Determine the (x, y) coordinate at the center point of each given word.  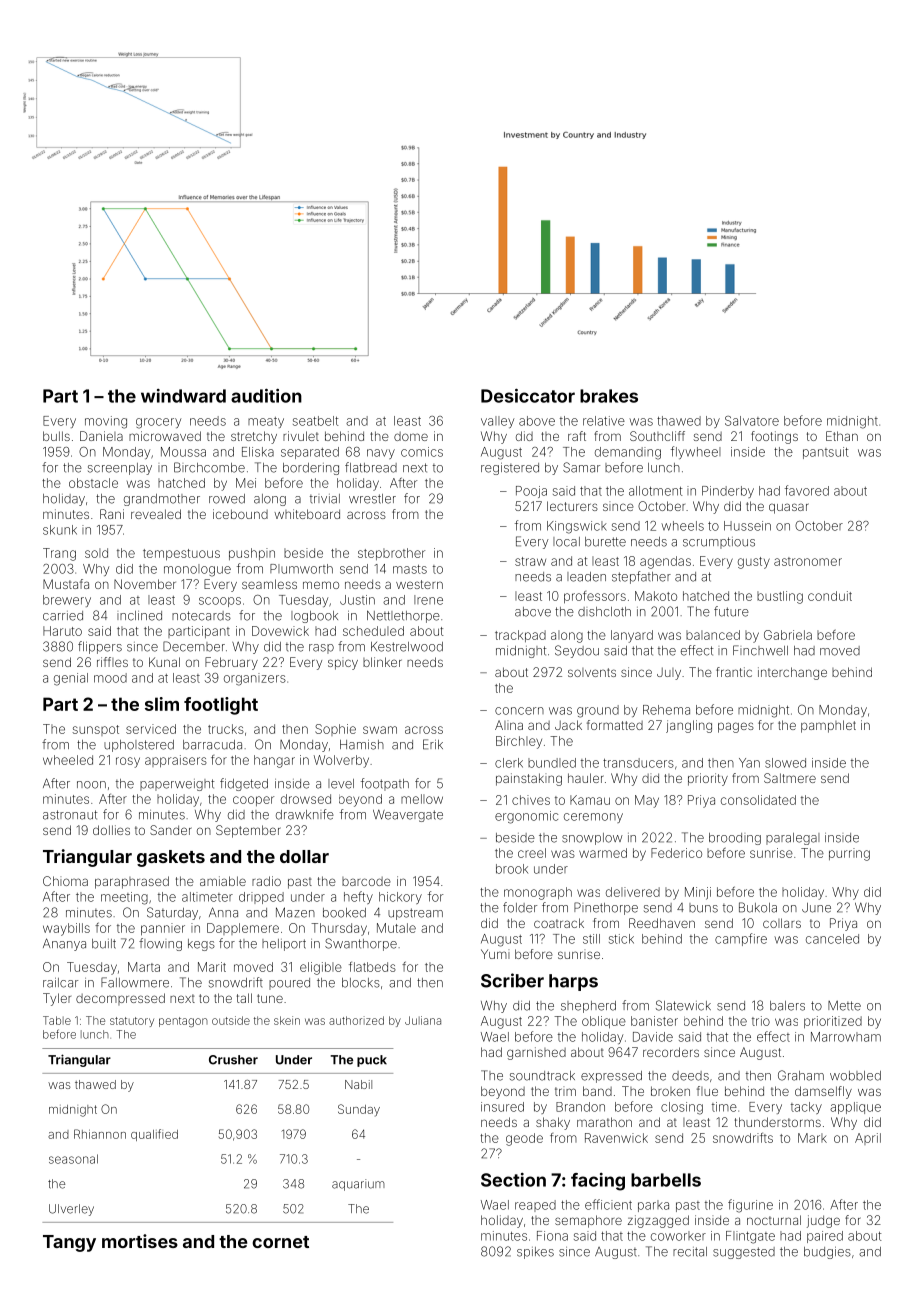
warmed (603, 853)
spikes (535, 1253)
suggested (744, 1253)
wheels (682, 526)
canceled (832, 939)
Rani (112, 514)
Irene (428, 600)
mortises (140, 1241)
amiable (223, 881)
